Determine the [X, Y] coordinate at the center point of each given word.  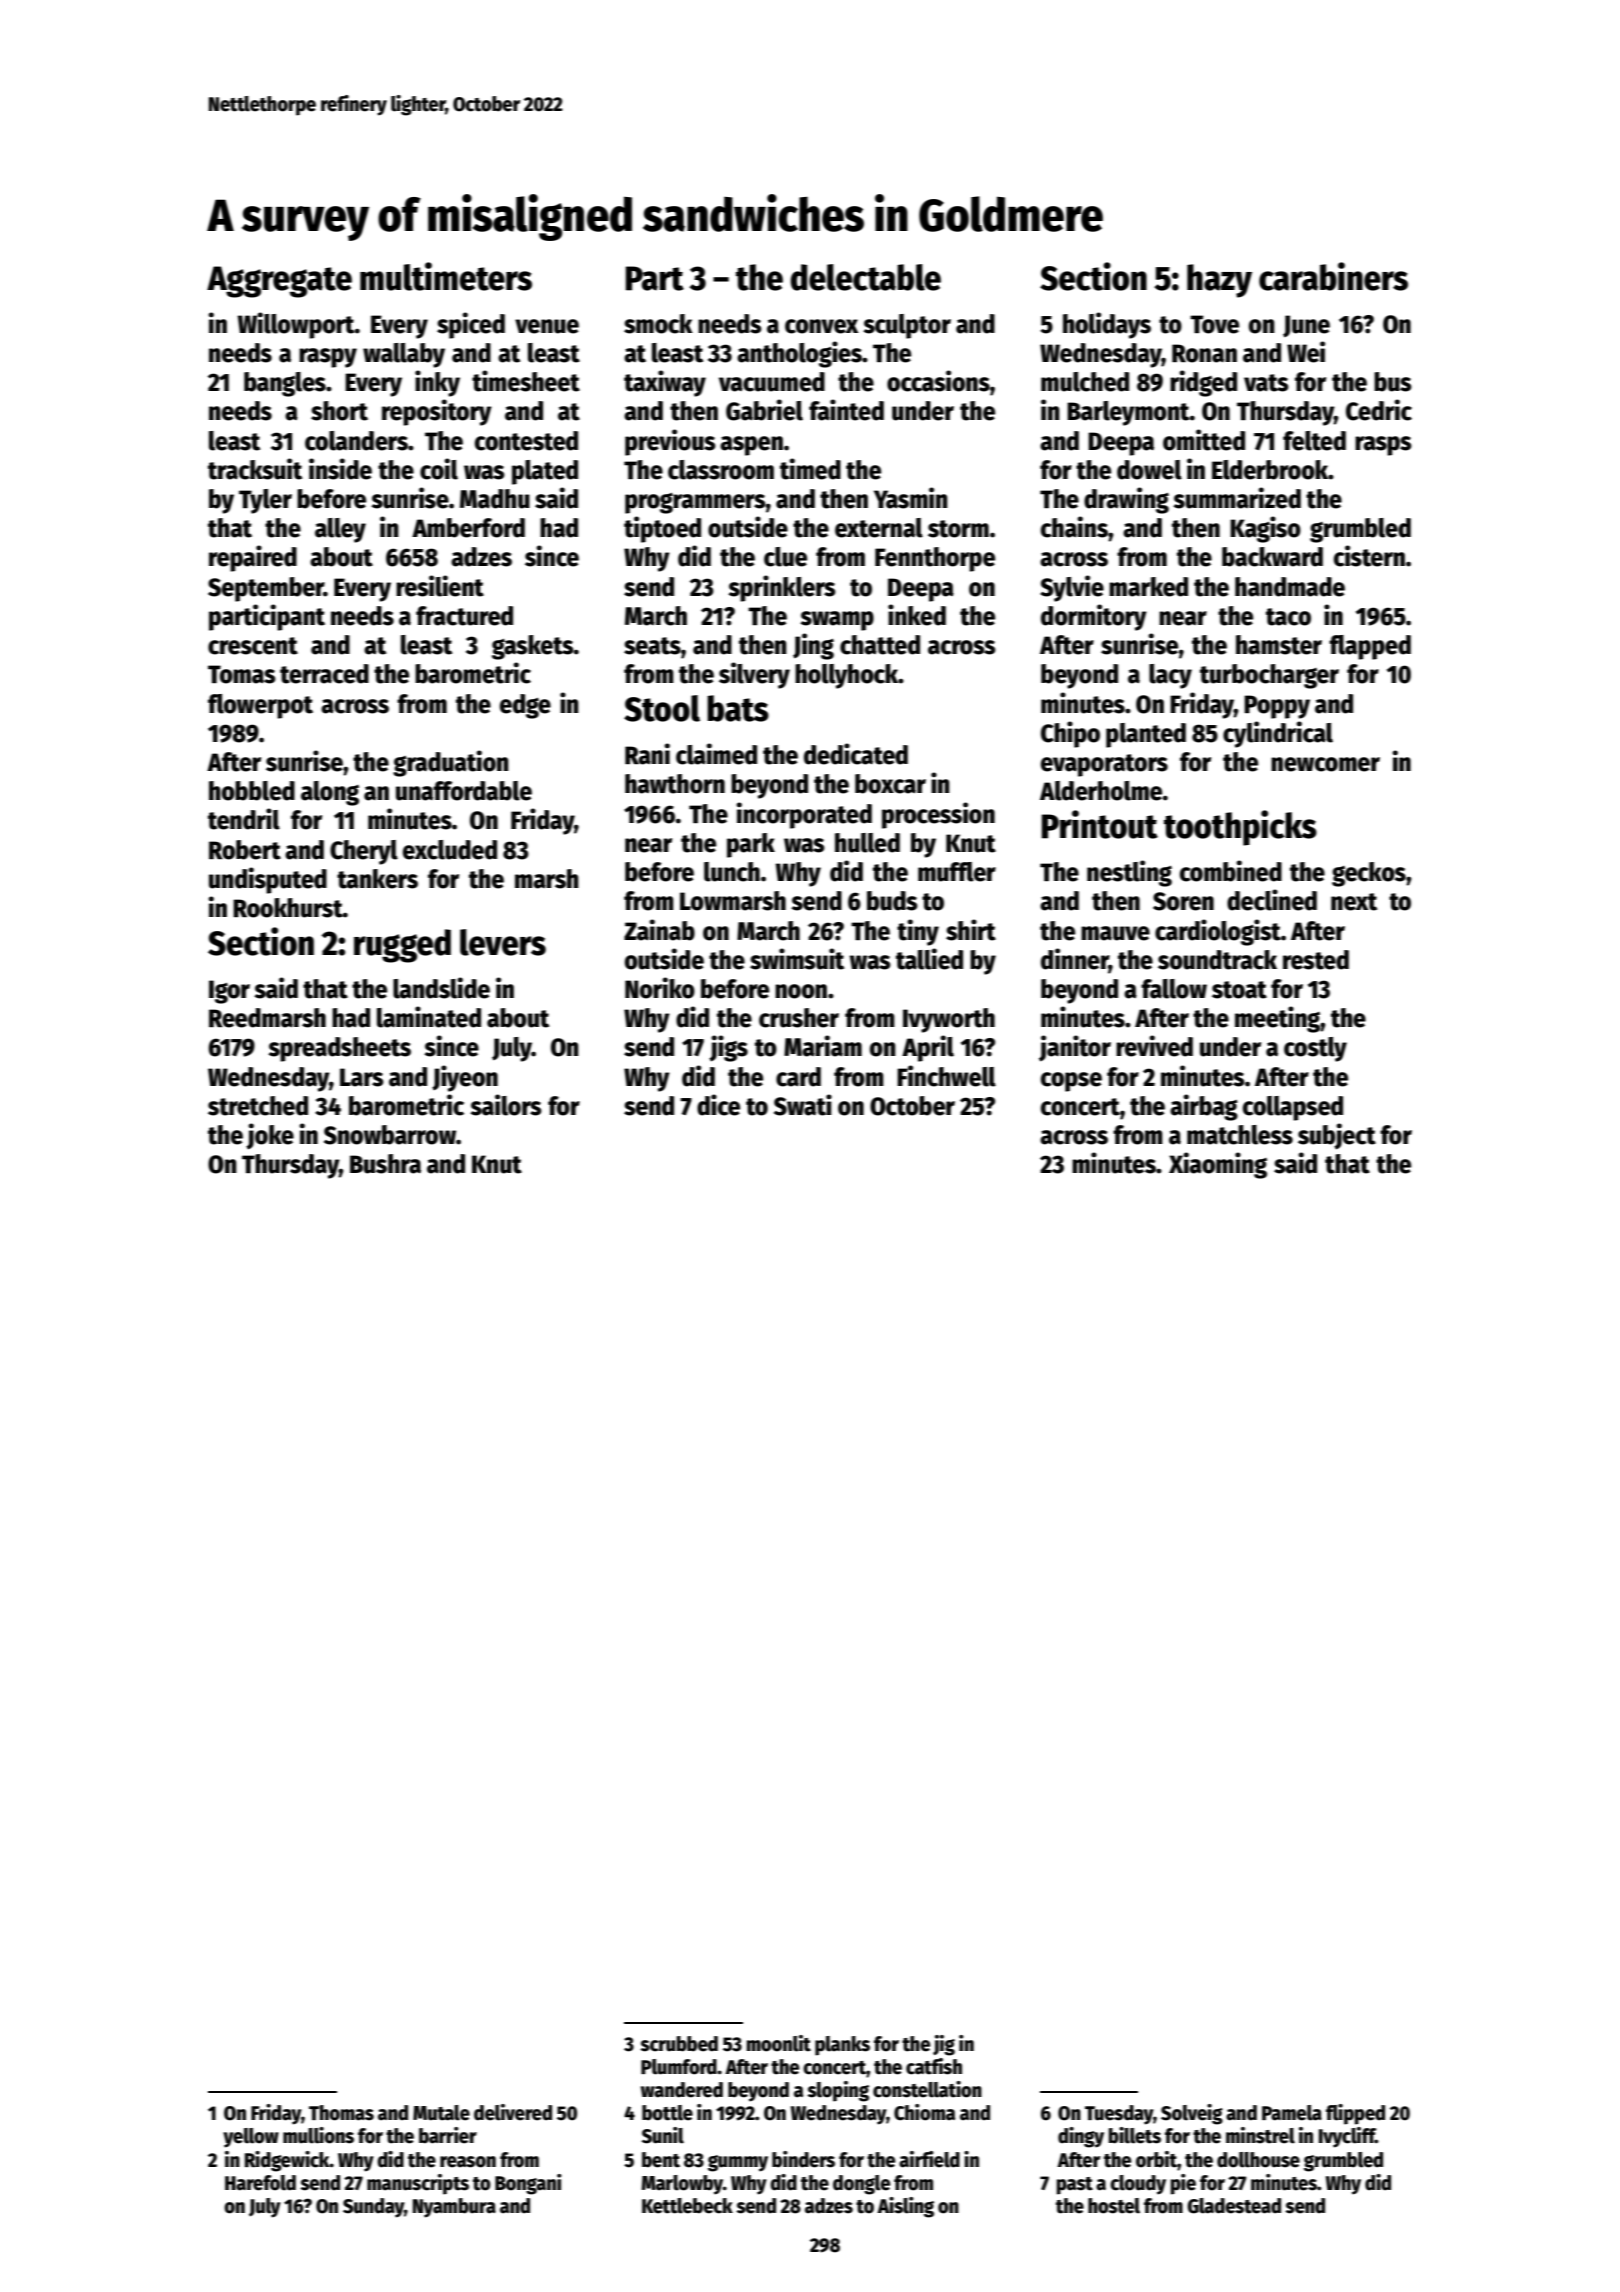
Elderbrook [1270, 470]
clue [785, 557]
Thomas [341, 2113]
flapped [1370, 647]
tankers [377, 879]
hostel [1114, 2206]
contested [526, 441]
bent [661, 2160]
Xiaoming [1218, 1165]
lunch [732, 872]
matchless [1240, 1135]
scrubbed [679, 2044]
